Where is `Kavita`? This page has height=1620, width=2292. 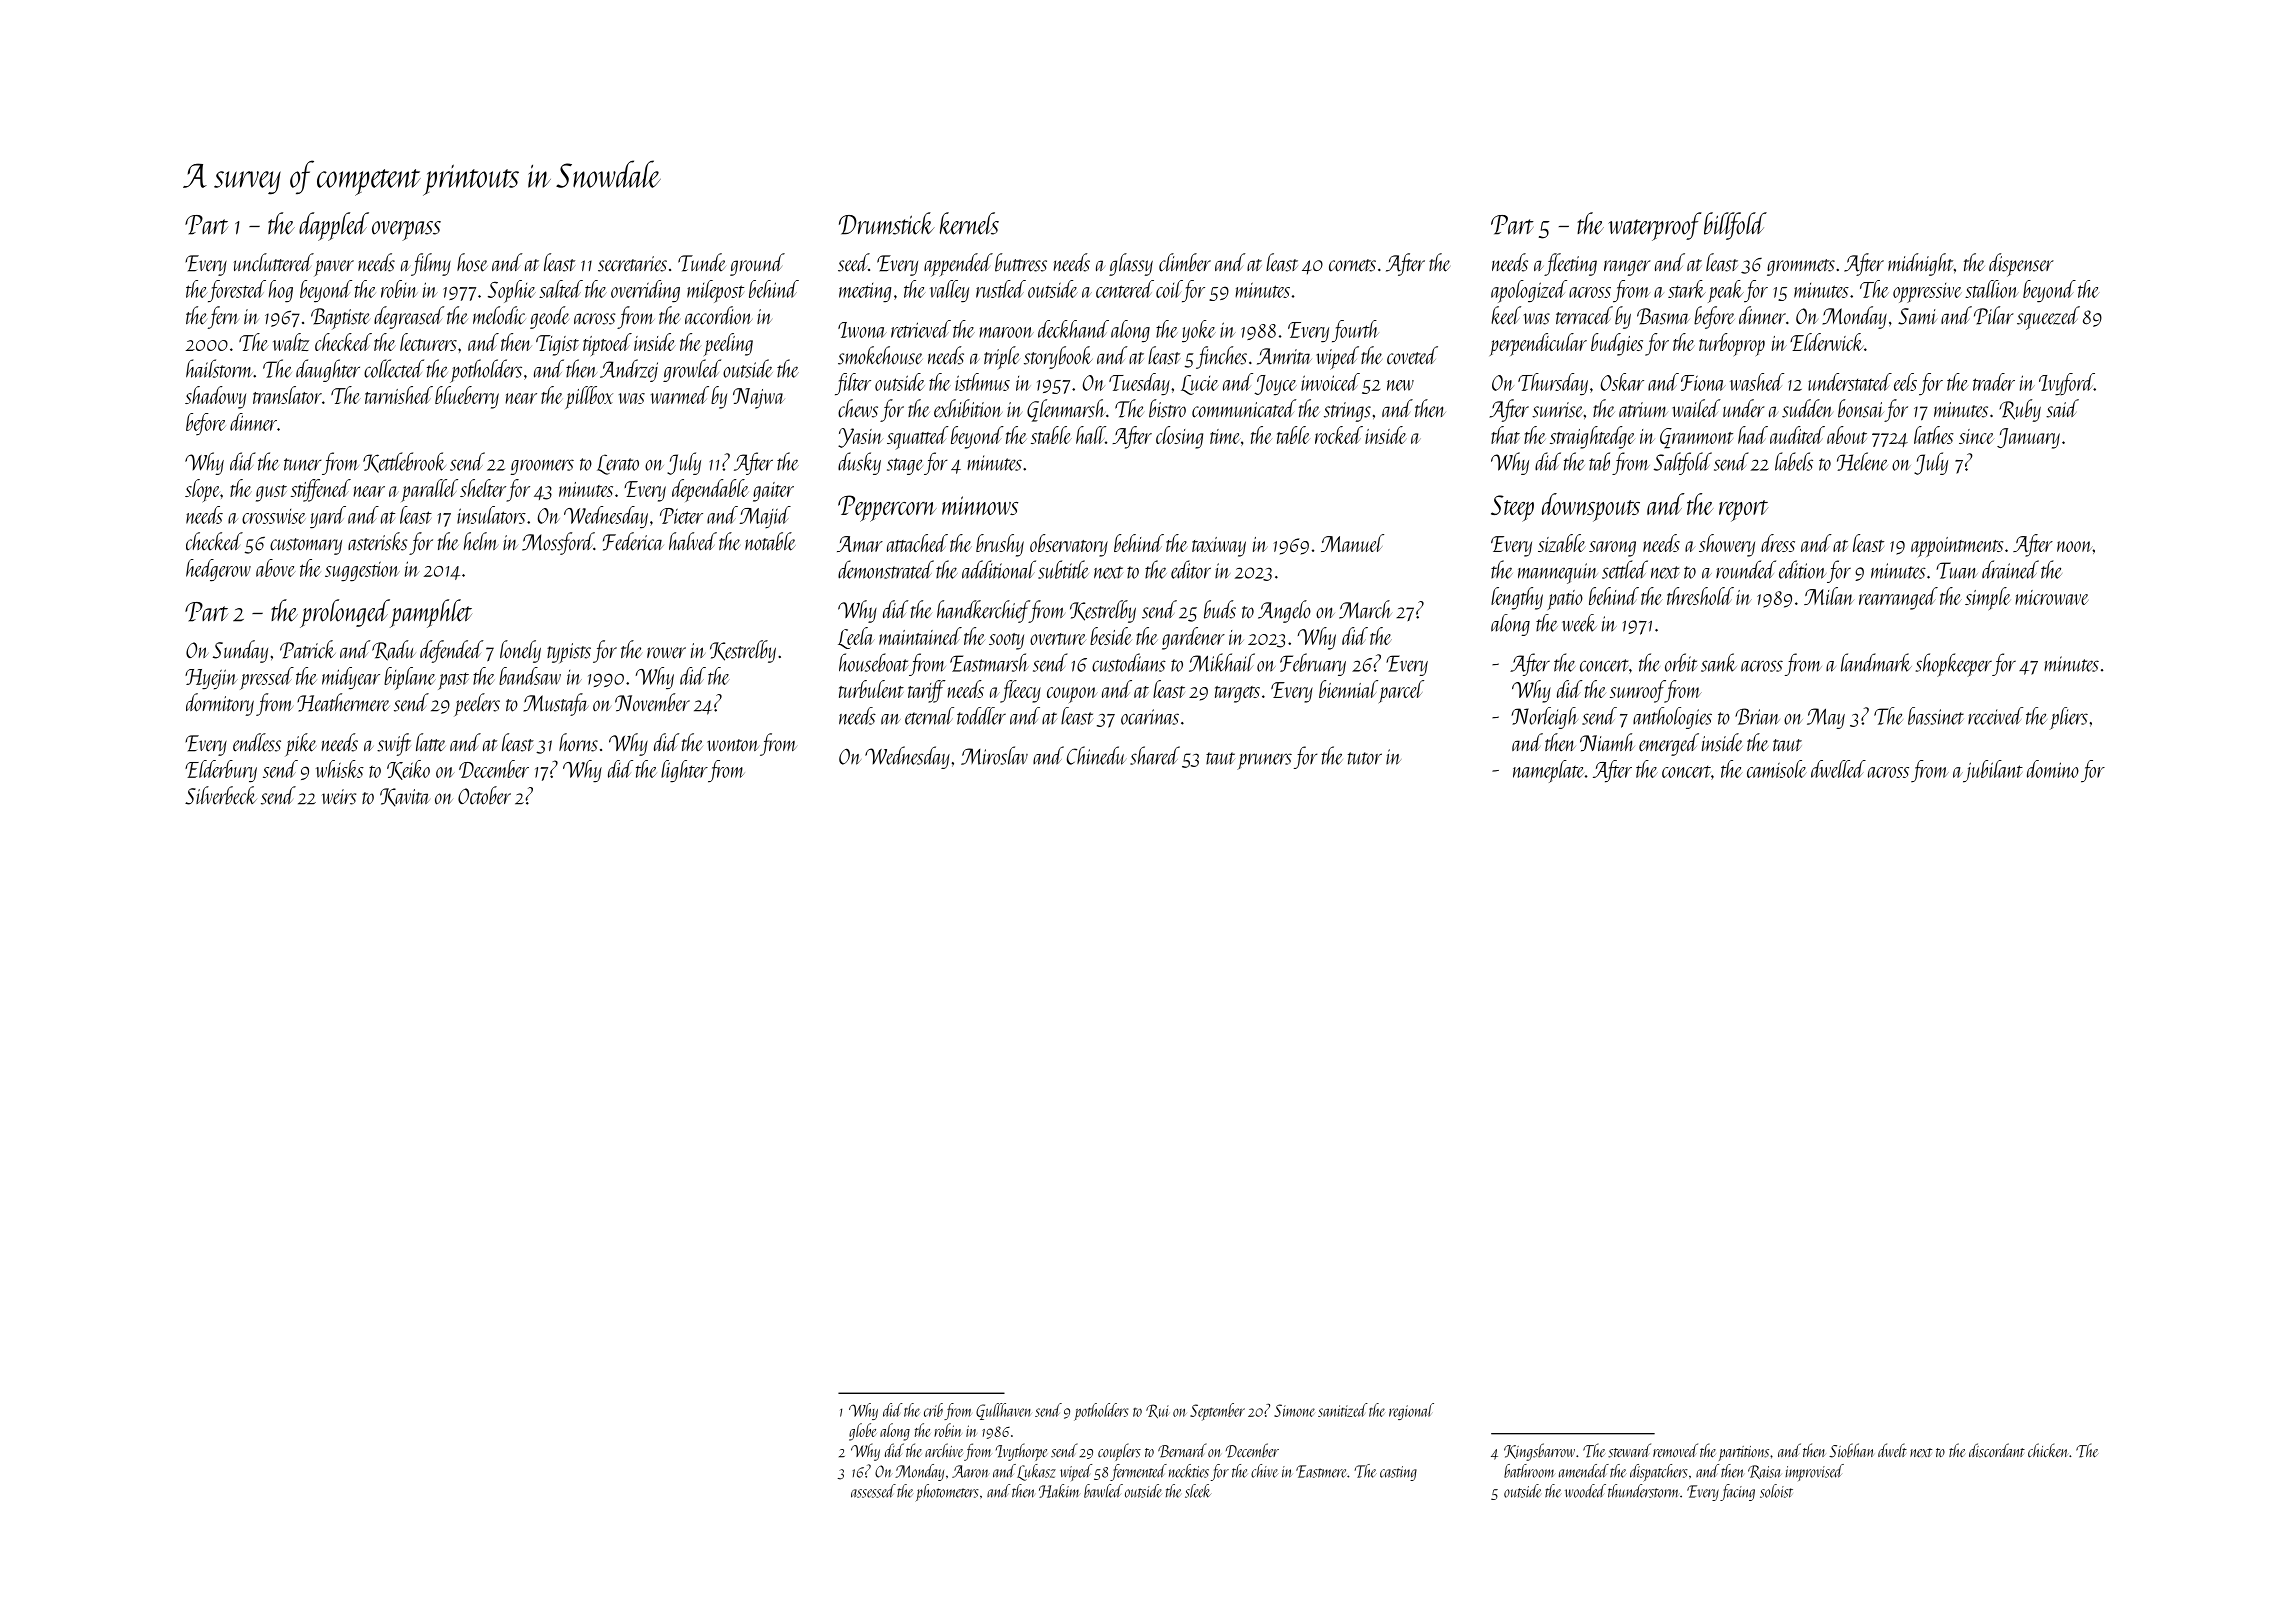 Kavita is located at coordinates (405, 797).
